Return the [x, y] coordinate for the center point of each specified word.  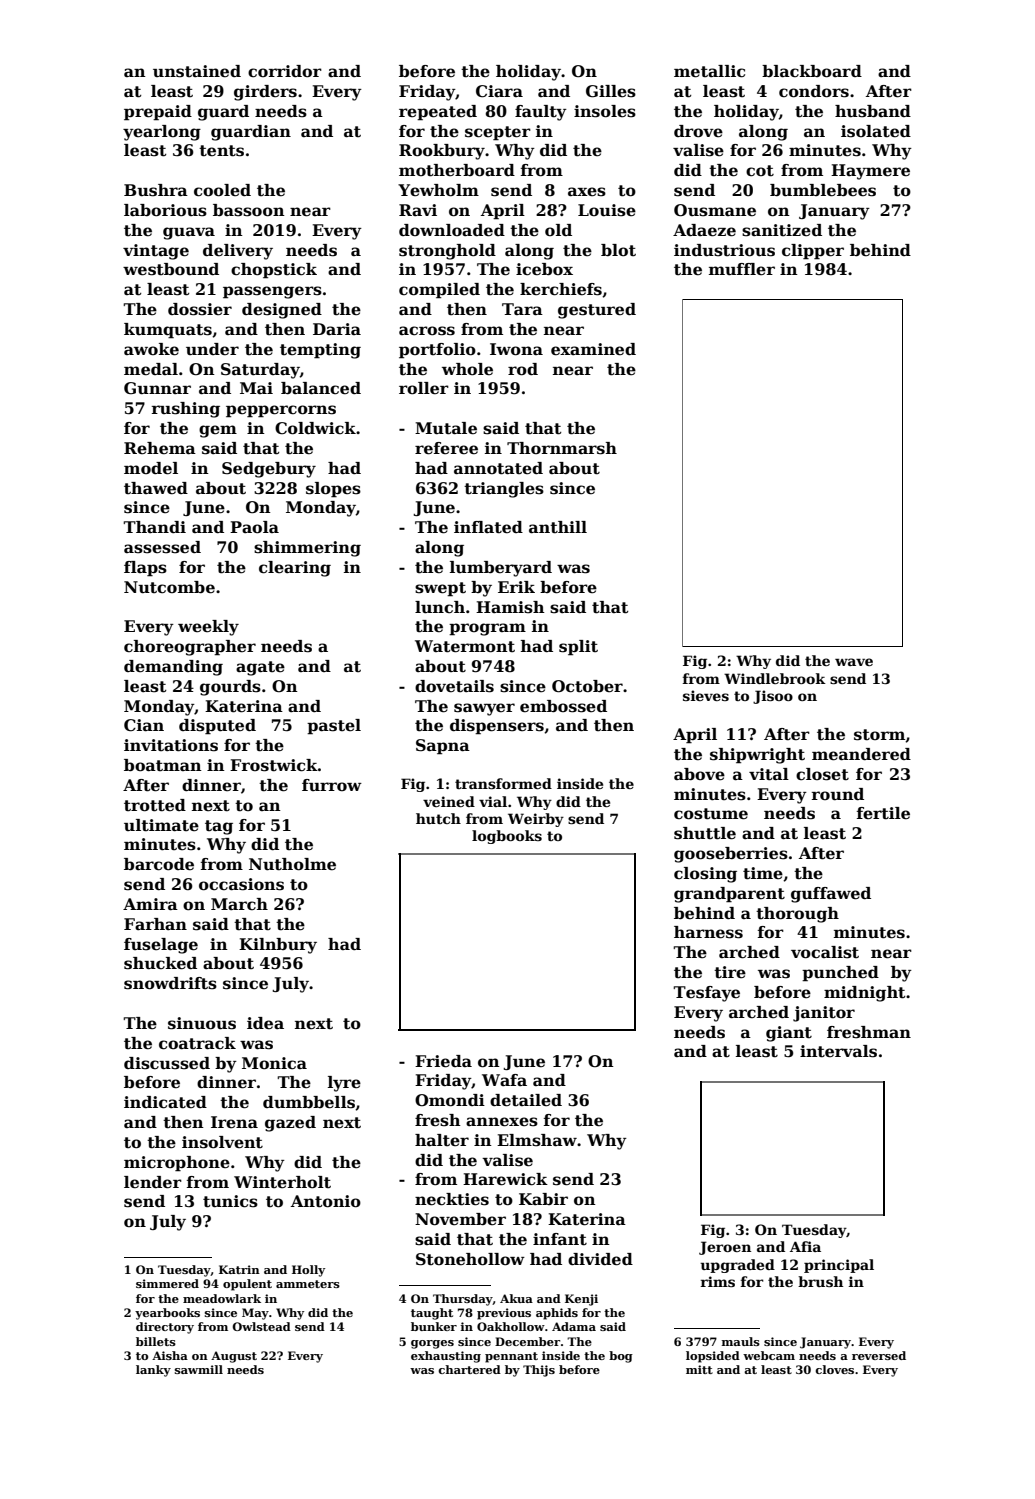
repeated [438, 113]
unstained [197, 71]
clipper [813, 252]
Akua [516, 1298]
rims [718, 1281]
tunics [230, 1201]
